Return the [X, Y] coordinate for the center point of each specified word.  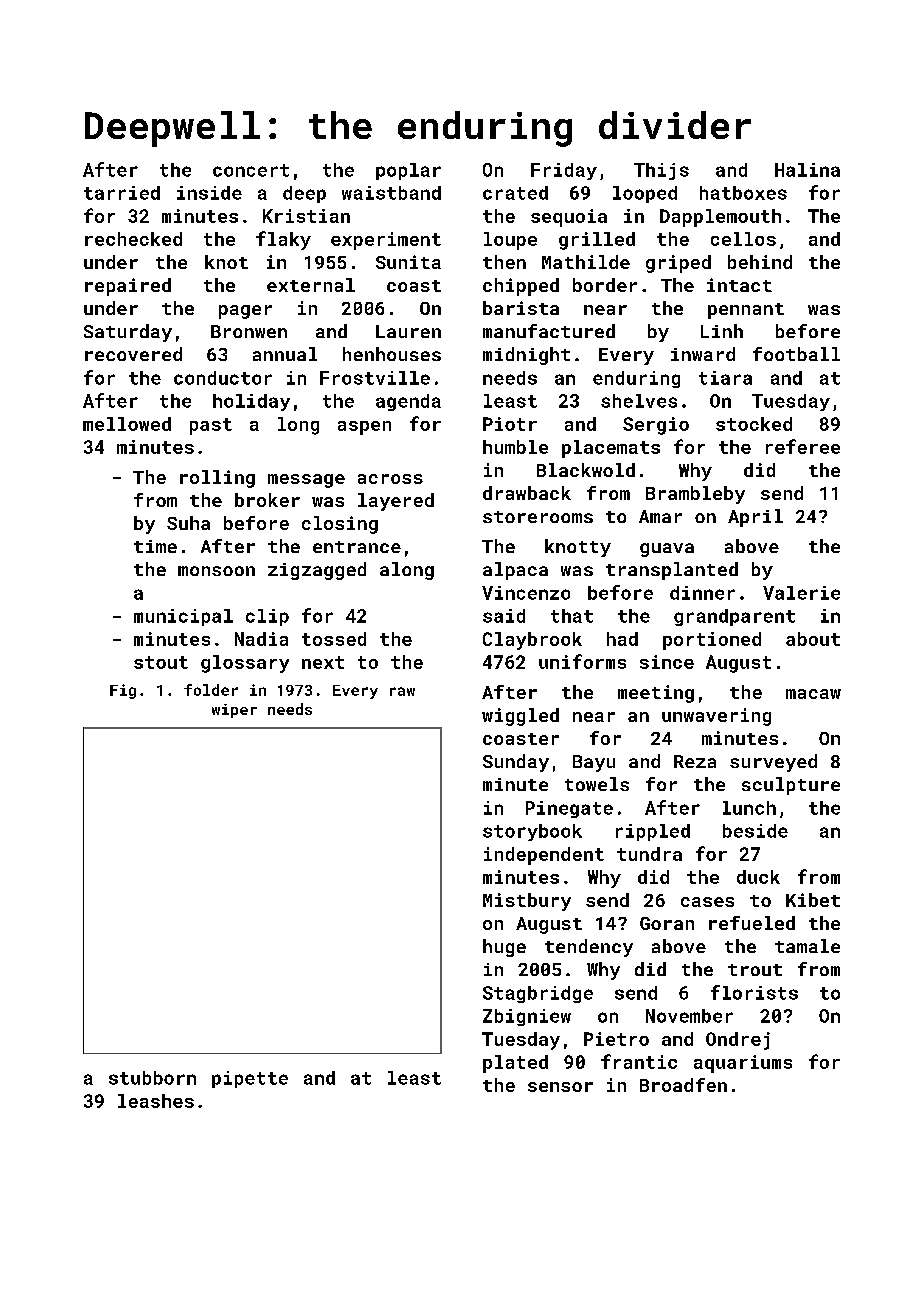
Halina [807, 170]
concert [251, 170]
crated [515, 193]
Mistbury [527, 902]
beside [755, 831]
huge [504, 948]
